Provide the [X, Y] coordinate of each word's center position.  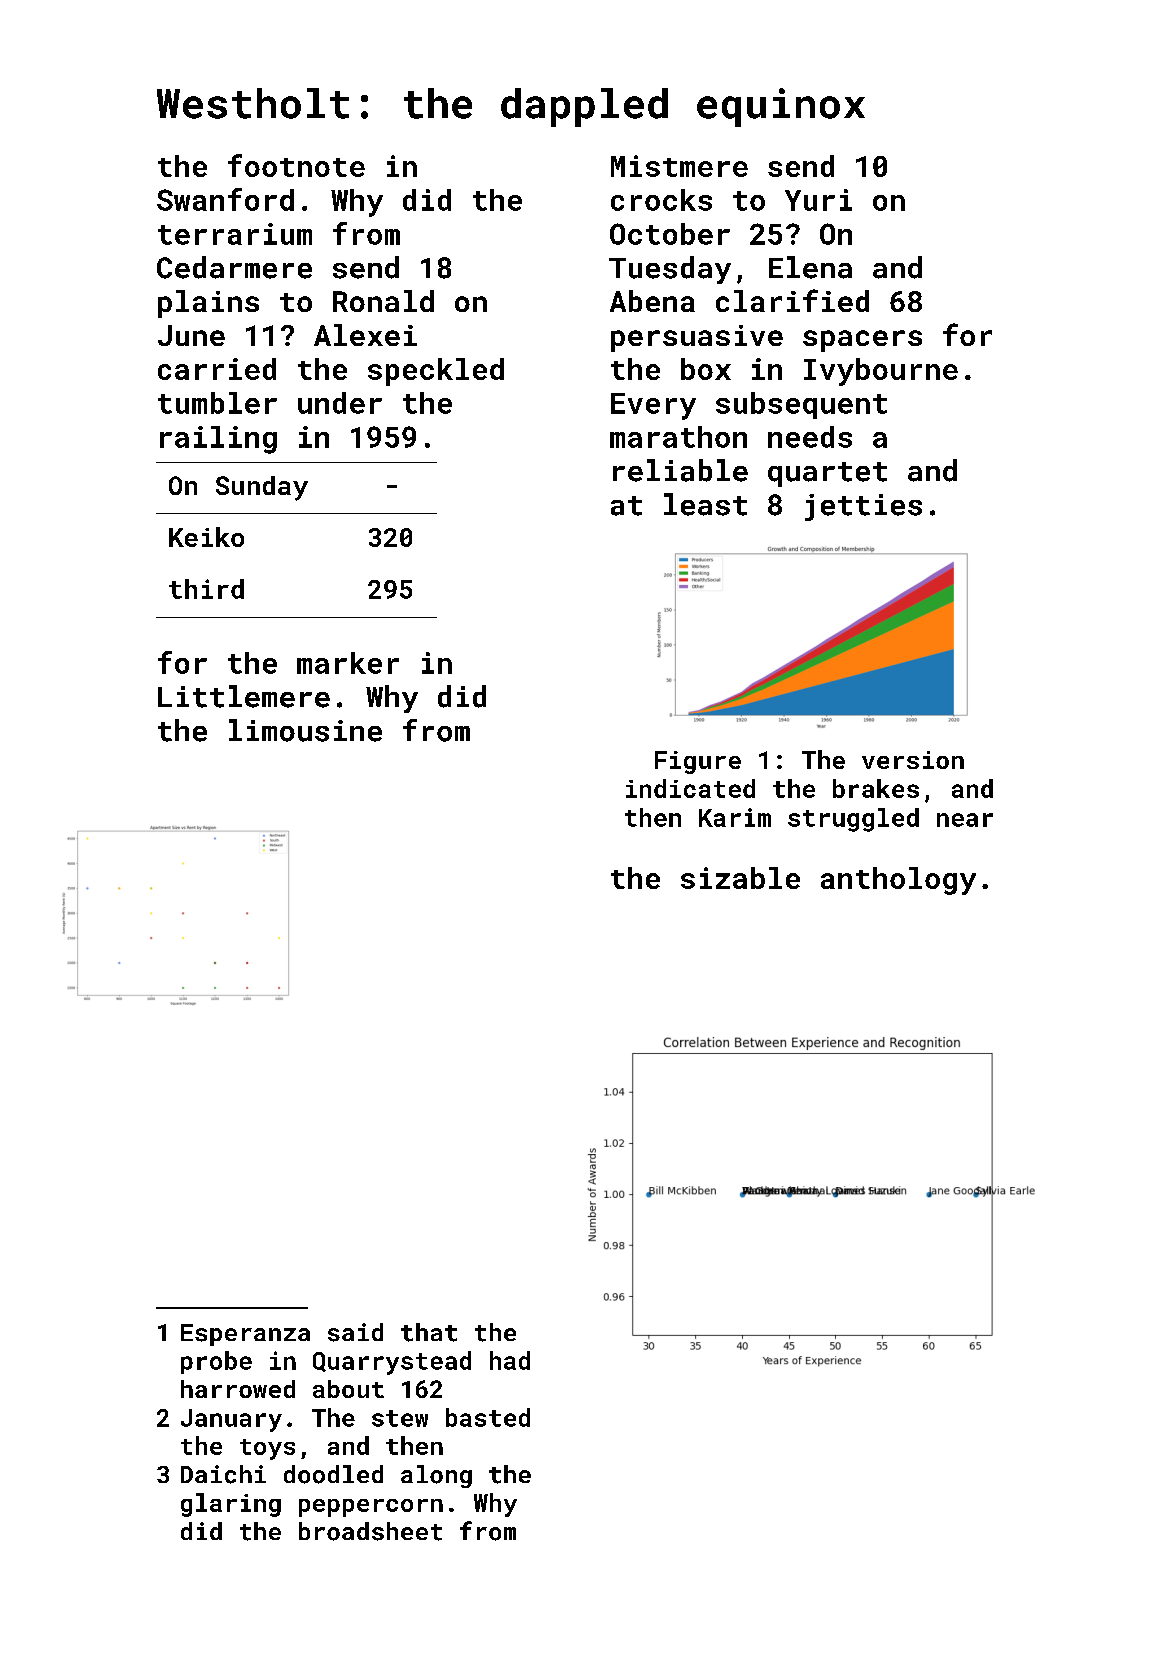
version [913, 760]
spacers [862, 341]
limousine [305, 730]
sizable [740, 878]
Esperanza [245, 1335]
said [355, 1332]
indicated [690, 788]
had [510, 1360]
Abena [652, 301]
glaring [231, 1505]
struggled [853, 820]
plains [208, 304]
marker [348, 663]
